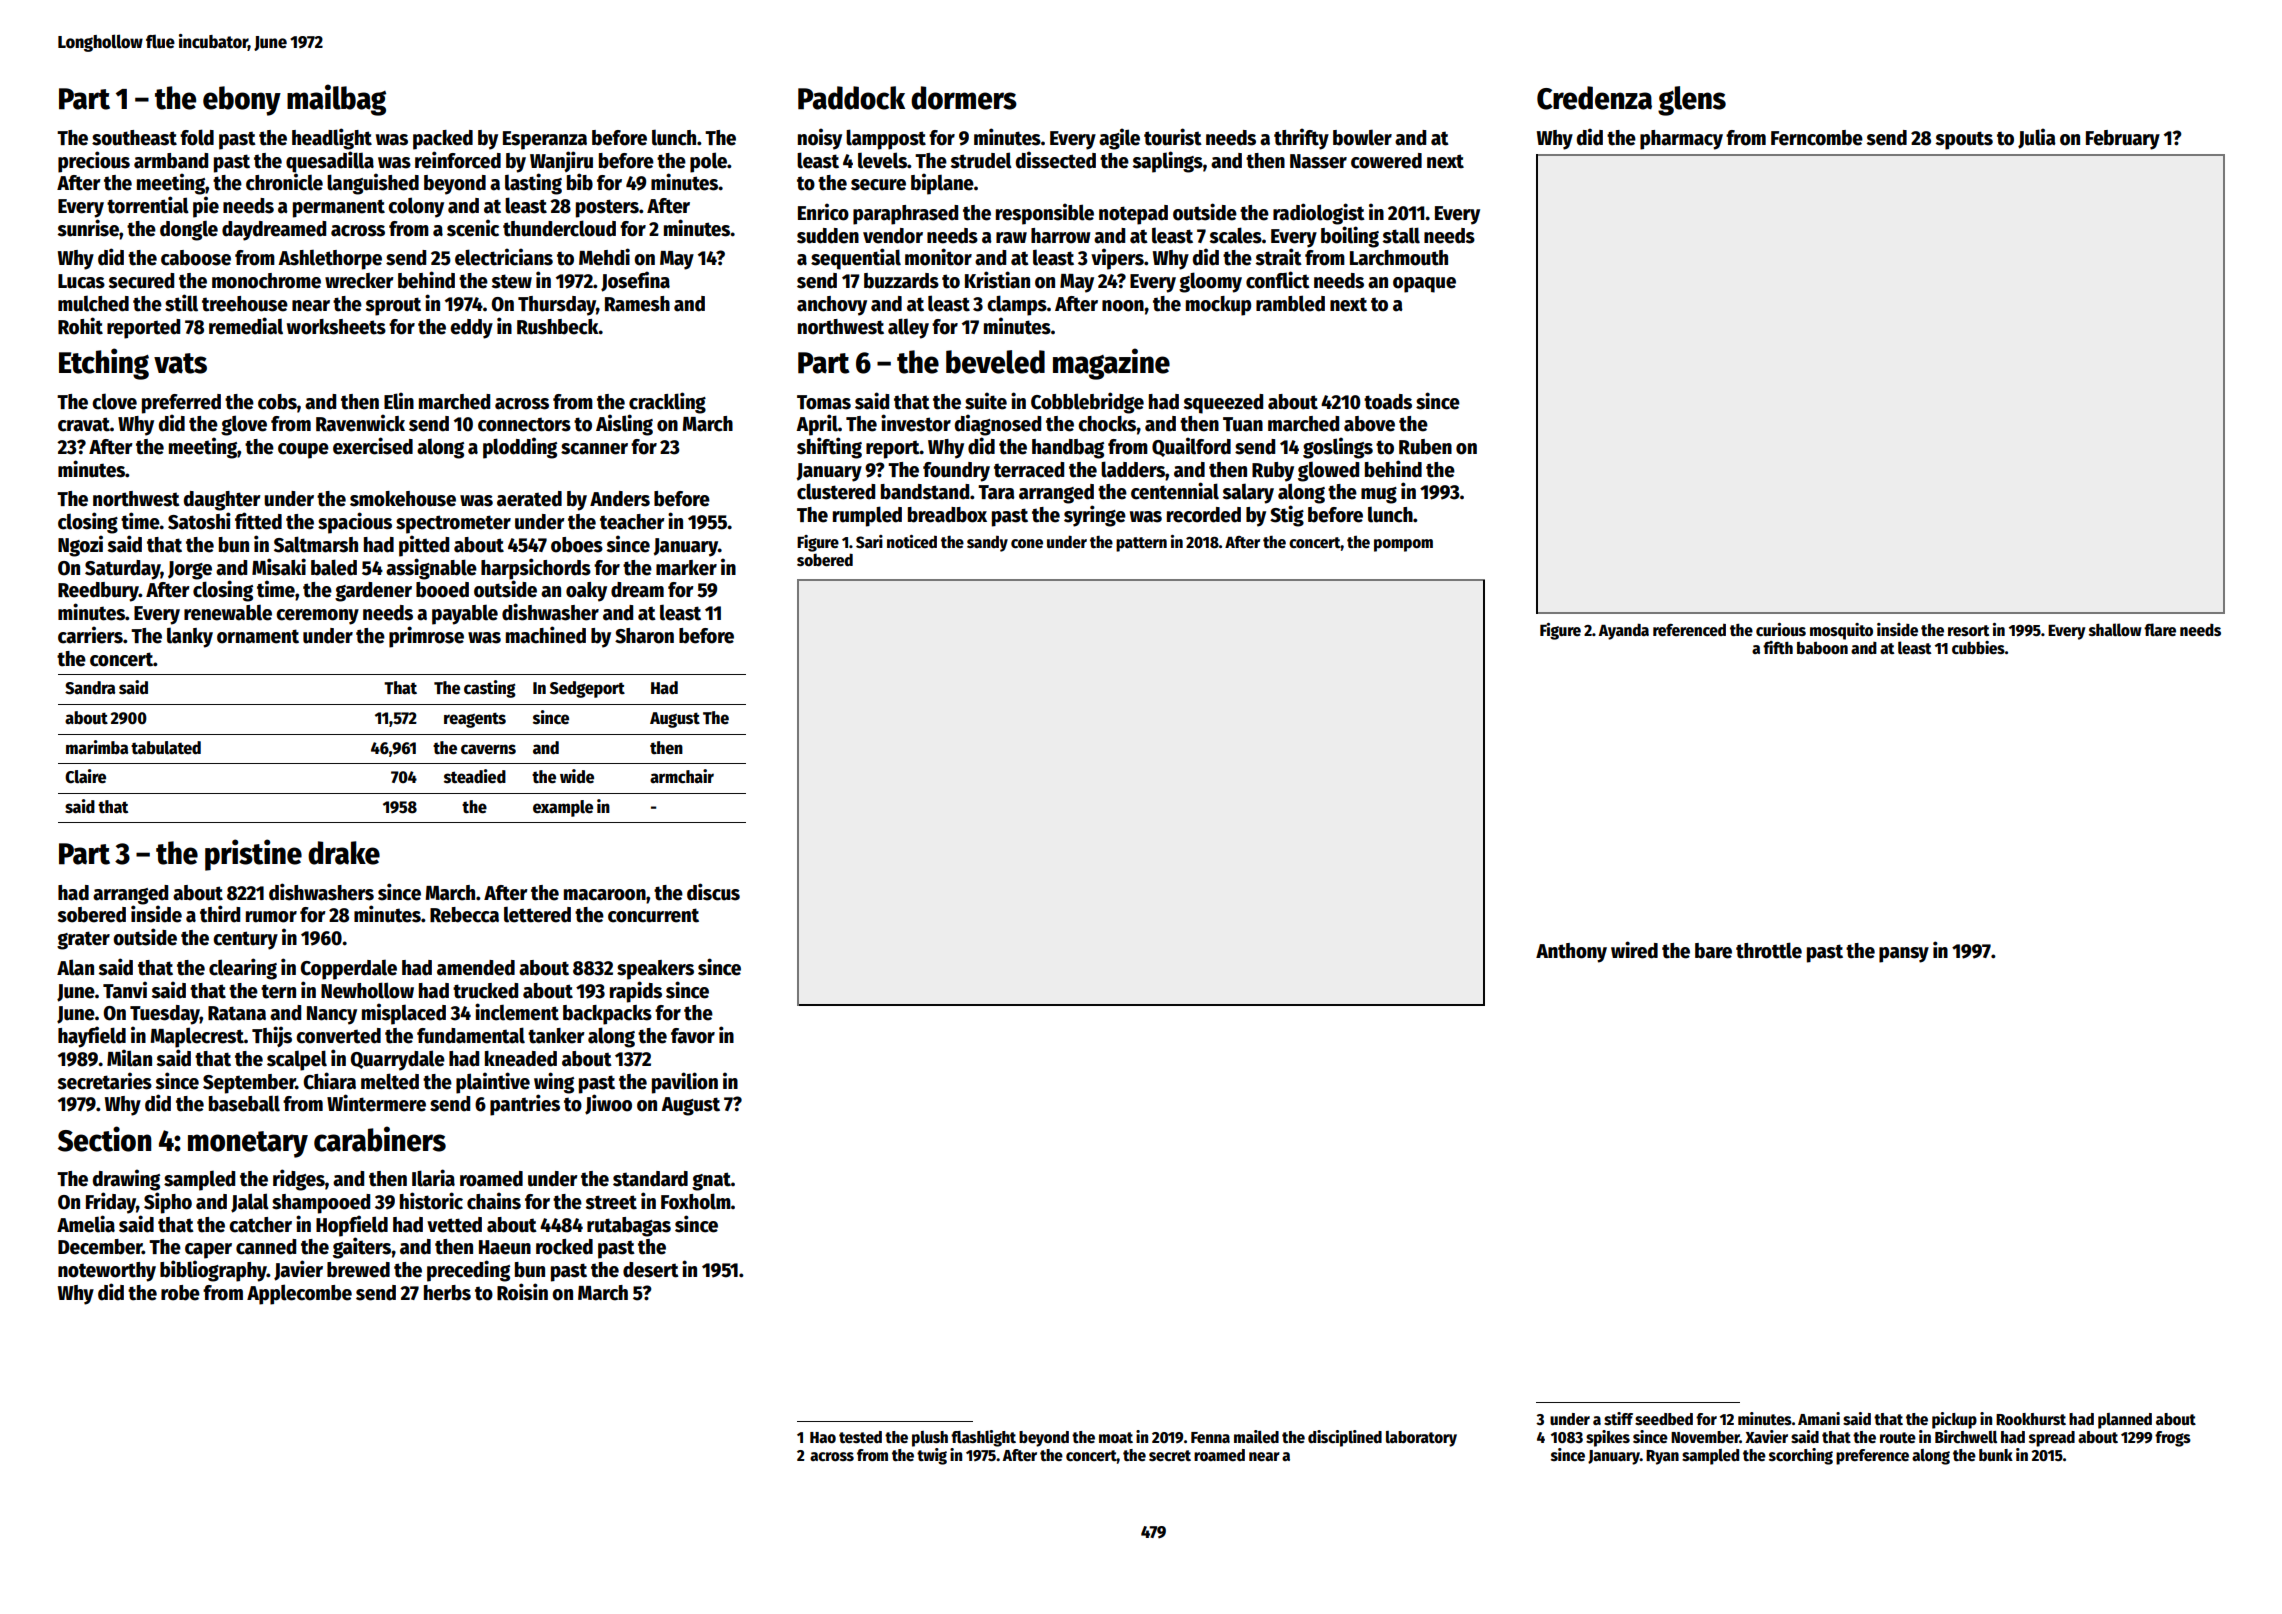 The image size is (2282, 1614). What do you see at coordinates (823, 1438) in the page?
I see `Hao` at bounding box center [823, 1438].
